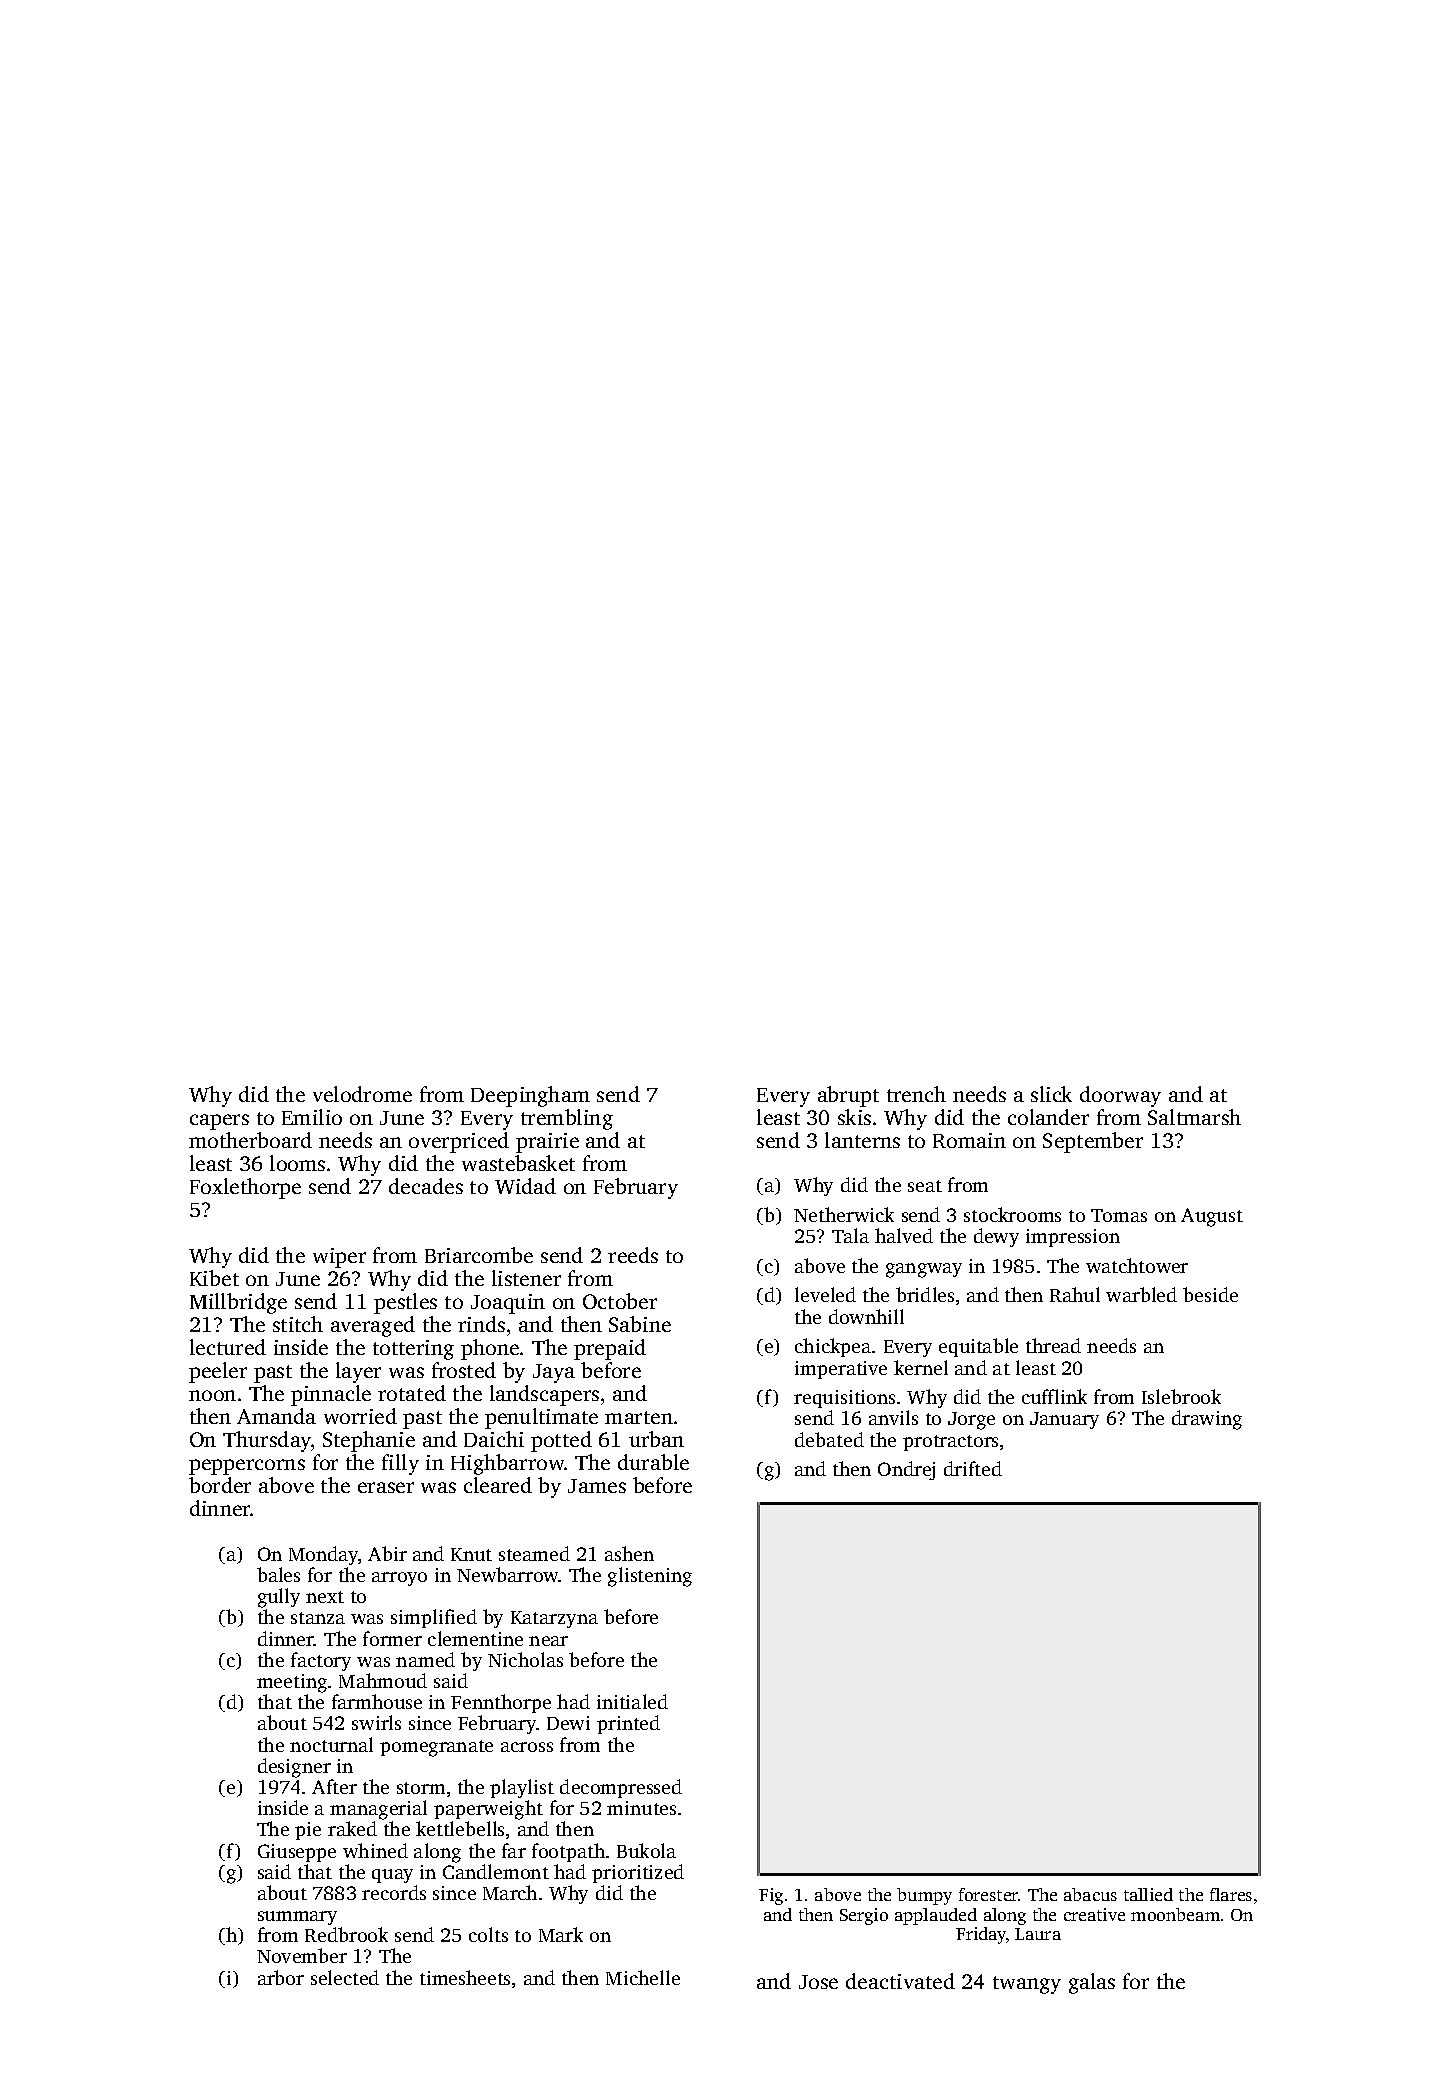  I want to click on Saltmarsh, so click(1194, 1117).
